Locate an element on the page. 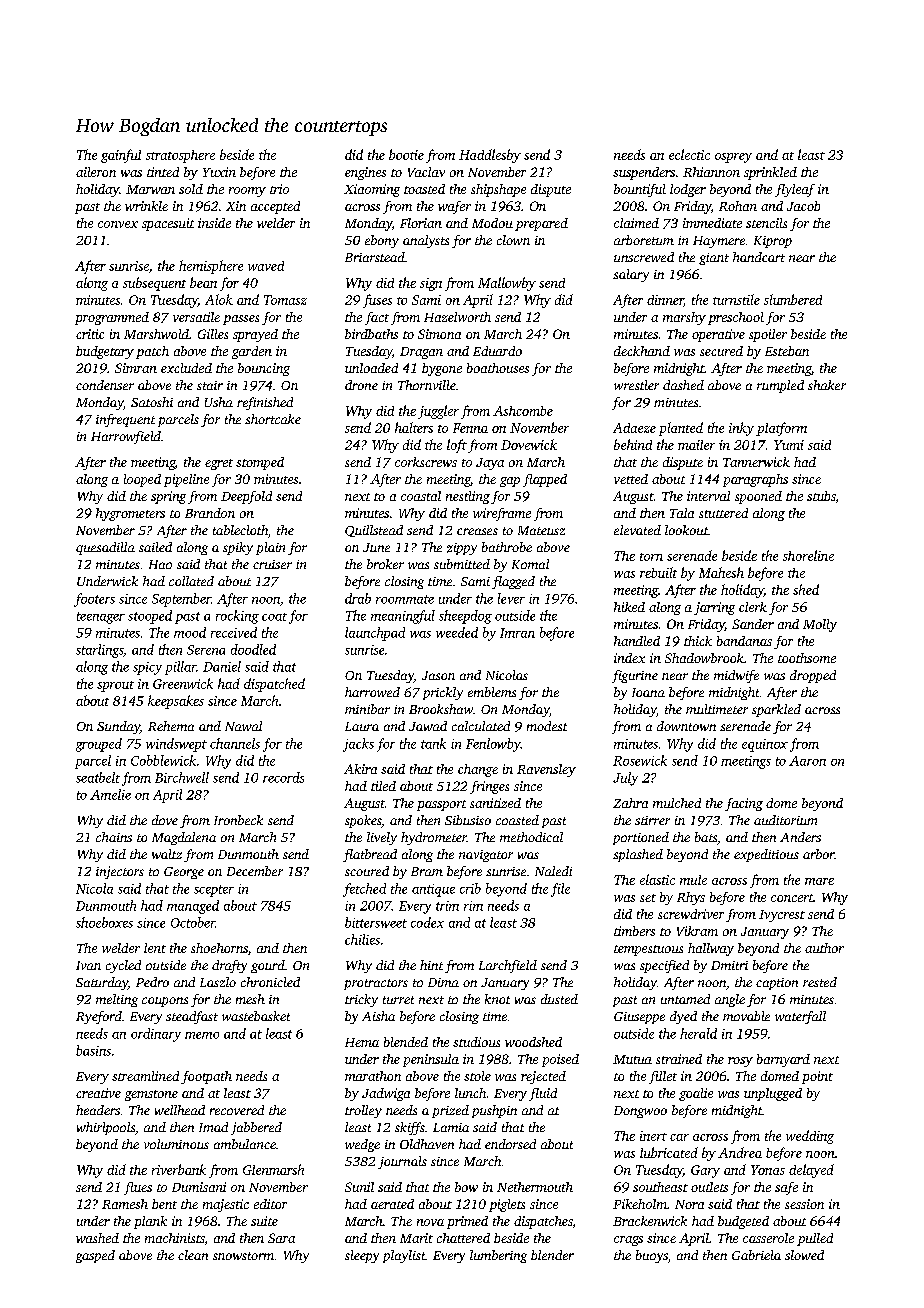 This page has width=924, height=1308. osprey is located at coordinates (733, 158).
